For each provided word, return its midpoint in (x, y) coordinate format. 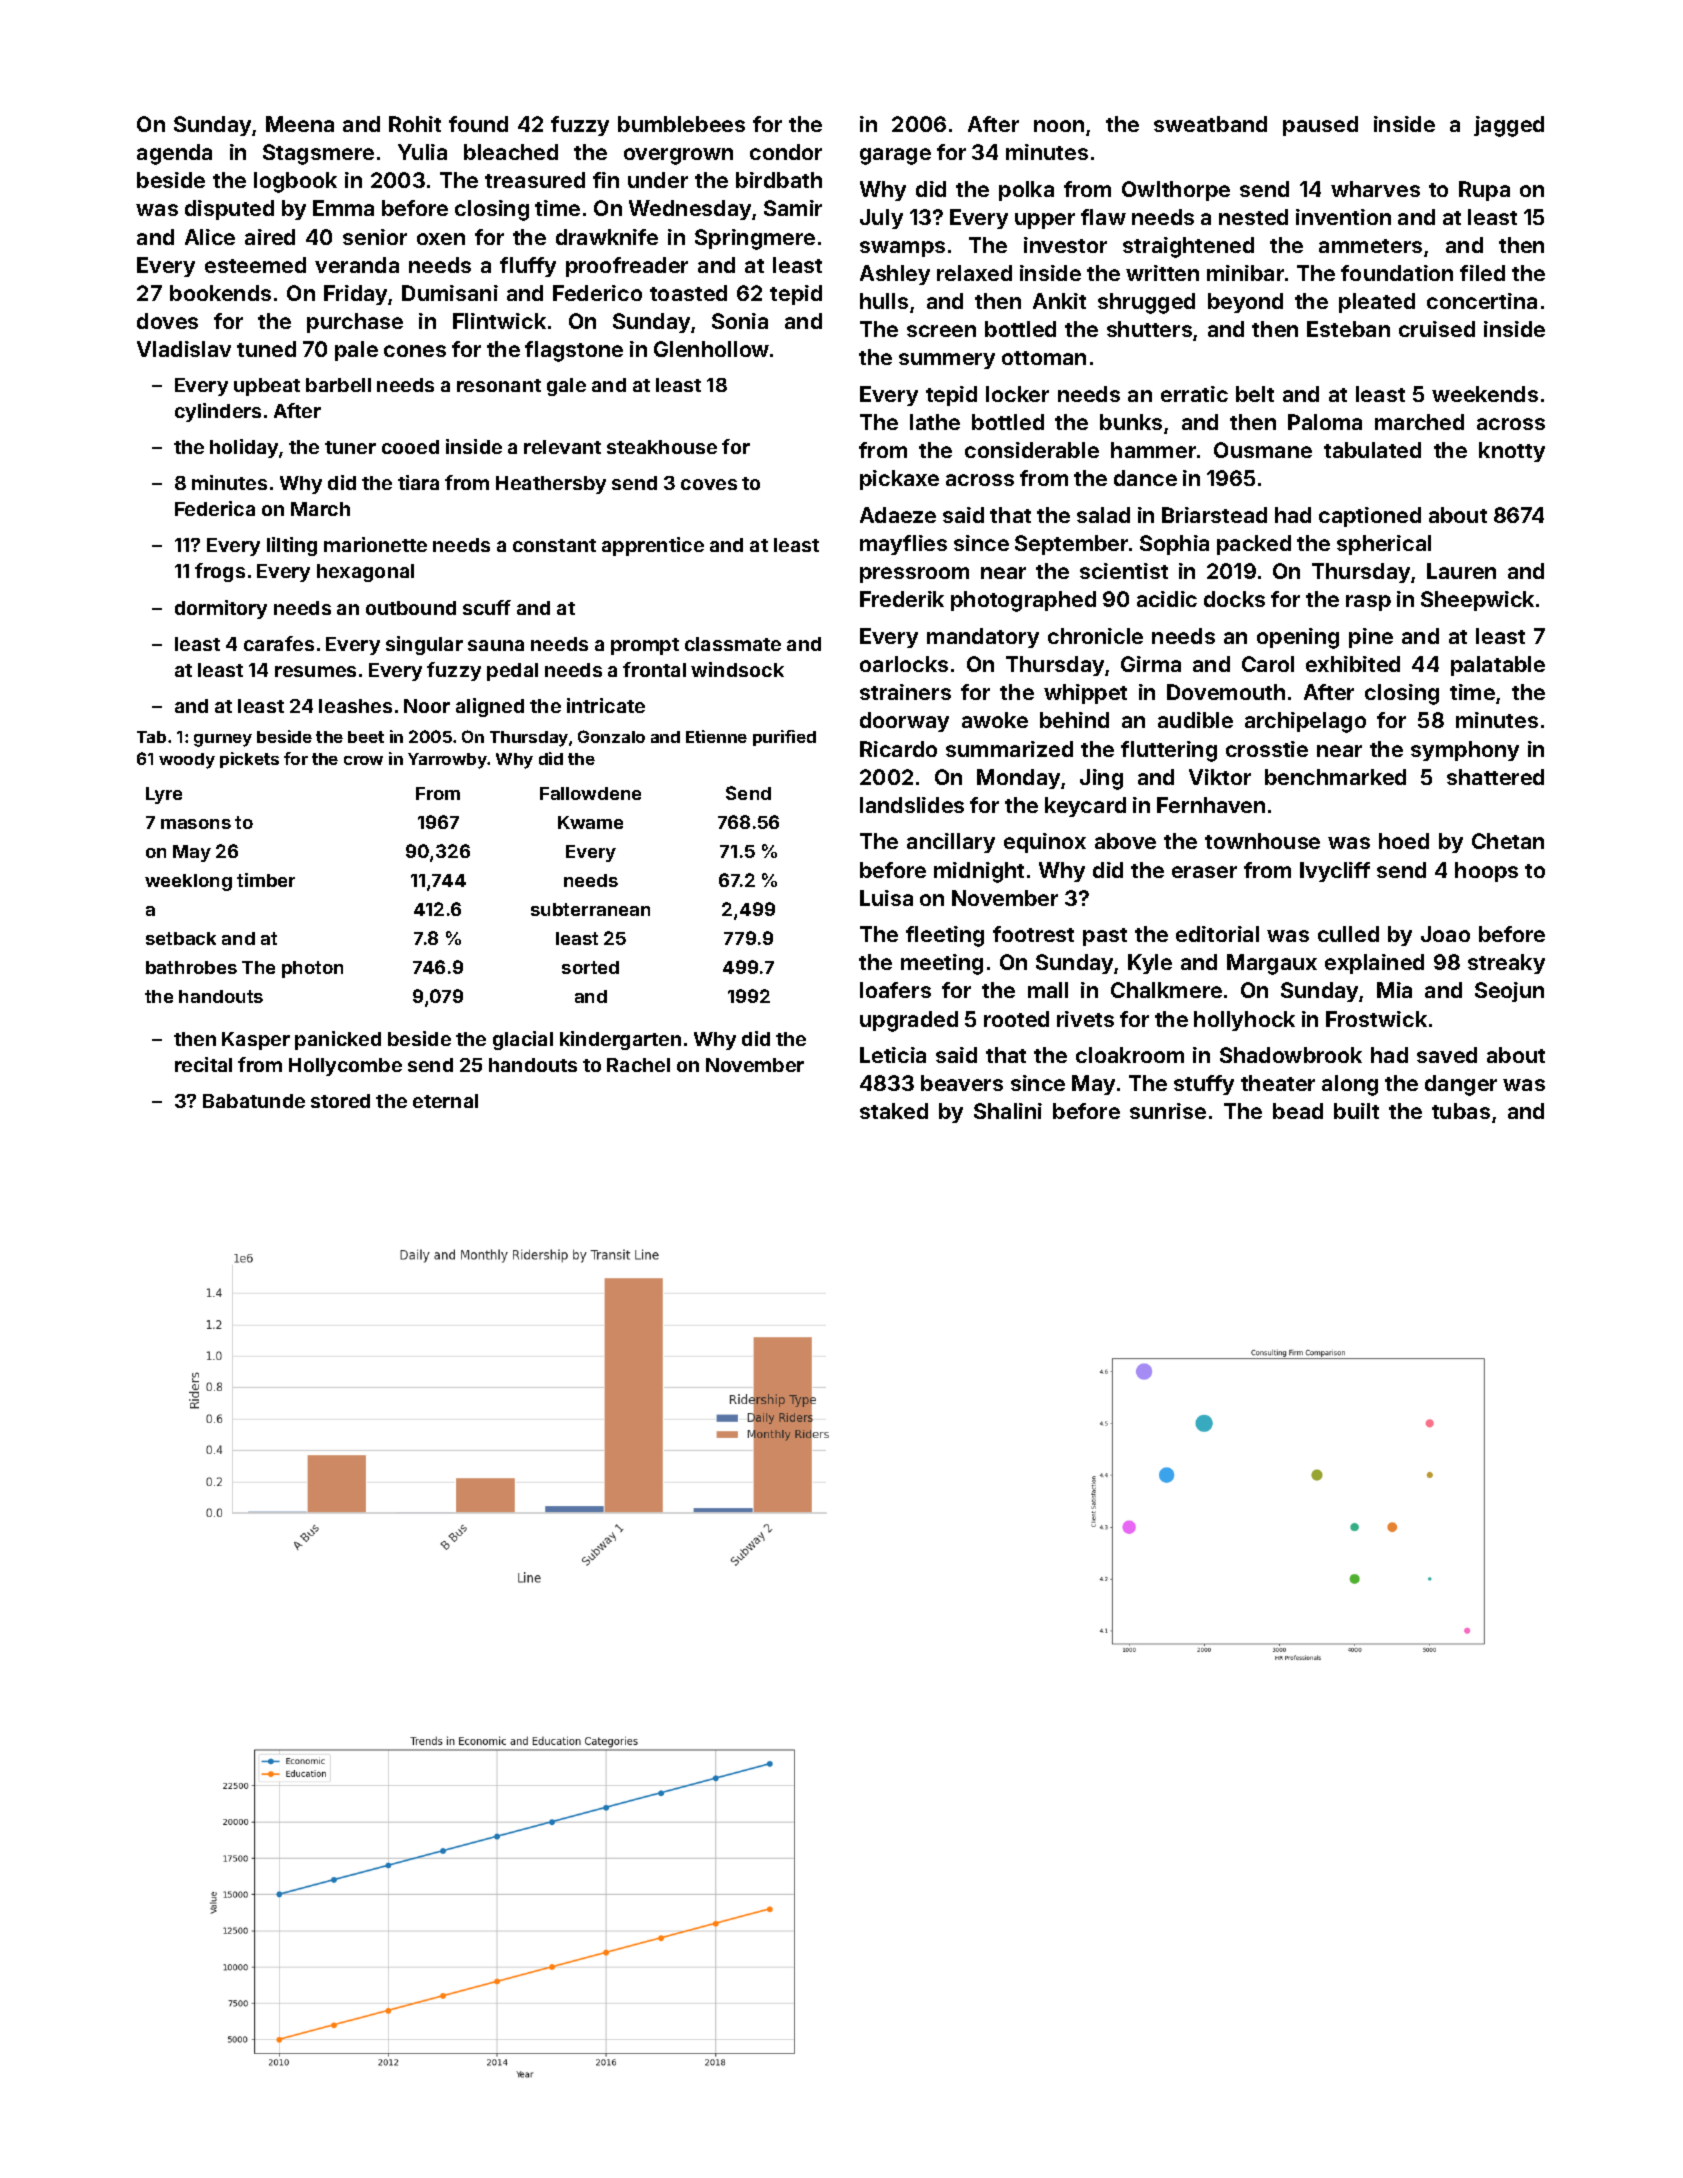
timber (266, 880)
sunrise (1168, 1111)
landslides (912, 805)
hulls (884, 301)
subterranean (590, 909)
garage (895, 156)
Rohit (415, 124)
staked (894, 1111)
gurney (223, 740)
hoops (1486, 872)
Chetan (1508, 841)
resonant (499, 385)
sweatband (1210, 124)
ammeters (1370, 246)
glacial (523, 1040)
